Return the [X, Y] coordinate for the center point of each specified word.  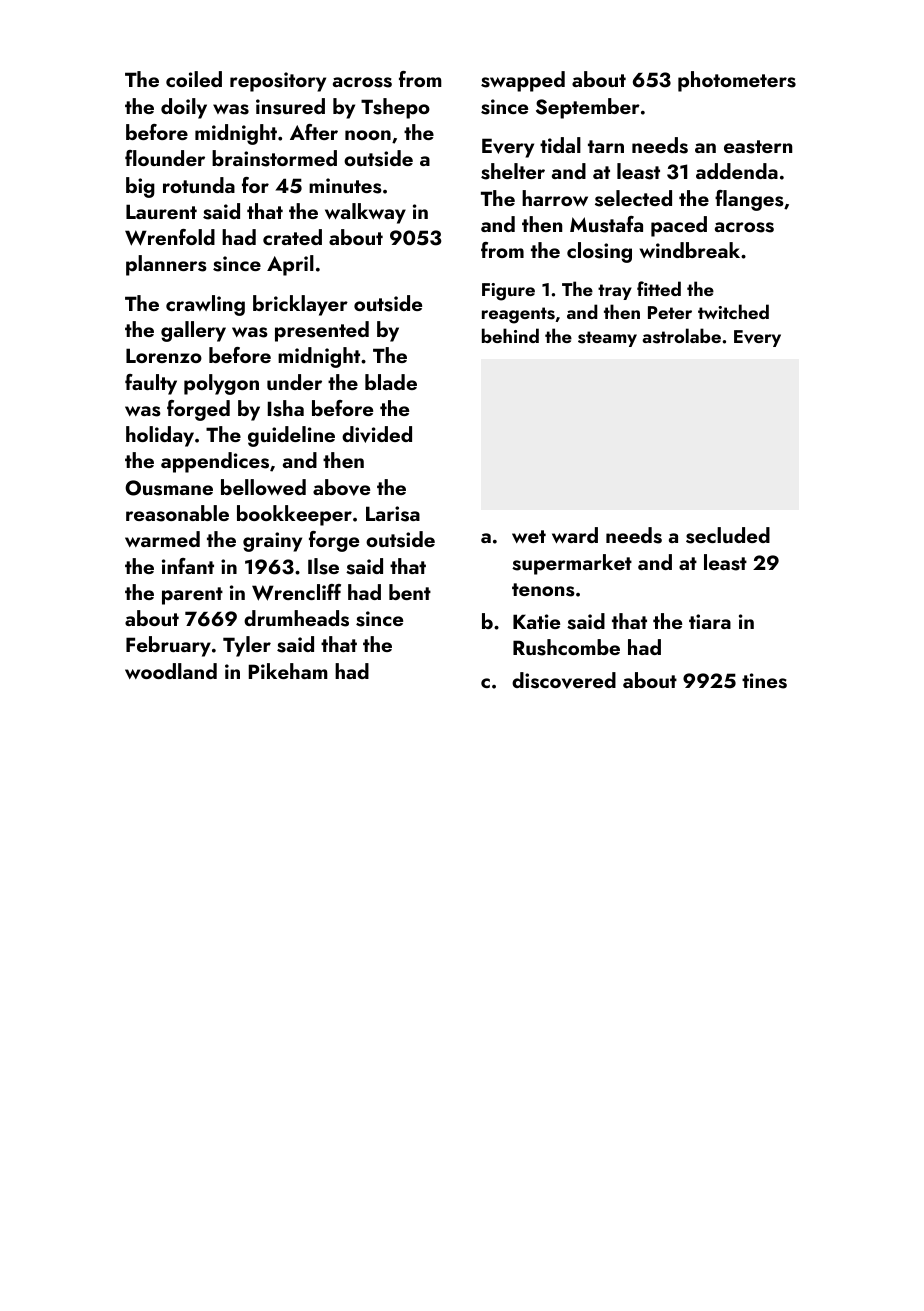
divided [377, 434]
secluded [728, 535]
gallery [193, 331]
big [140, 187]
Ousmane [169, 488]
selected [633, 198]
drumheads [296, 618]
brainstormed [274, 158]
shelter [513, 171]
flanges [749, 200]
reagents [518, 315]
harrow [555, 198]
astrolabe [681, 336]
